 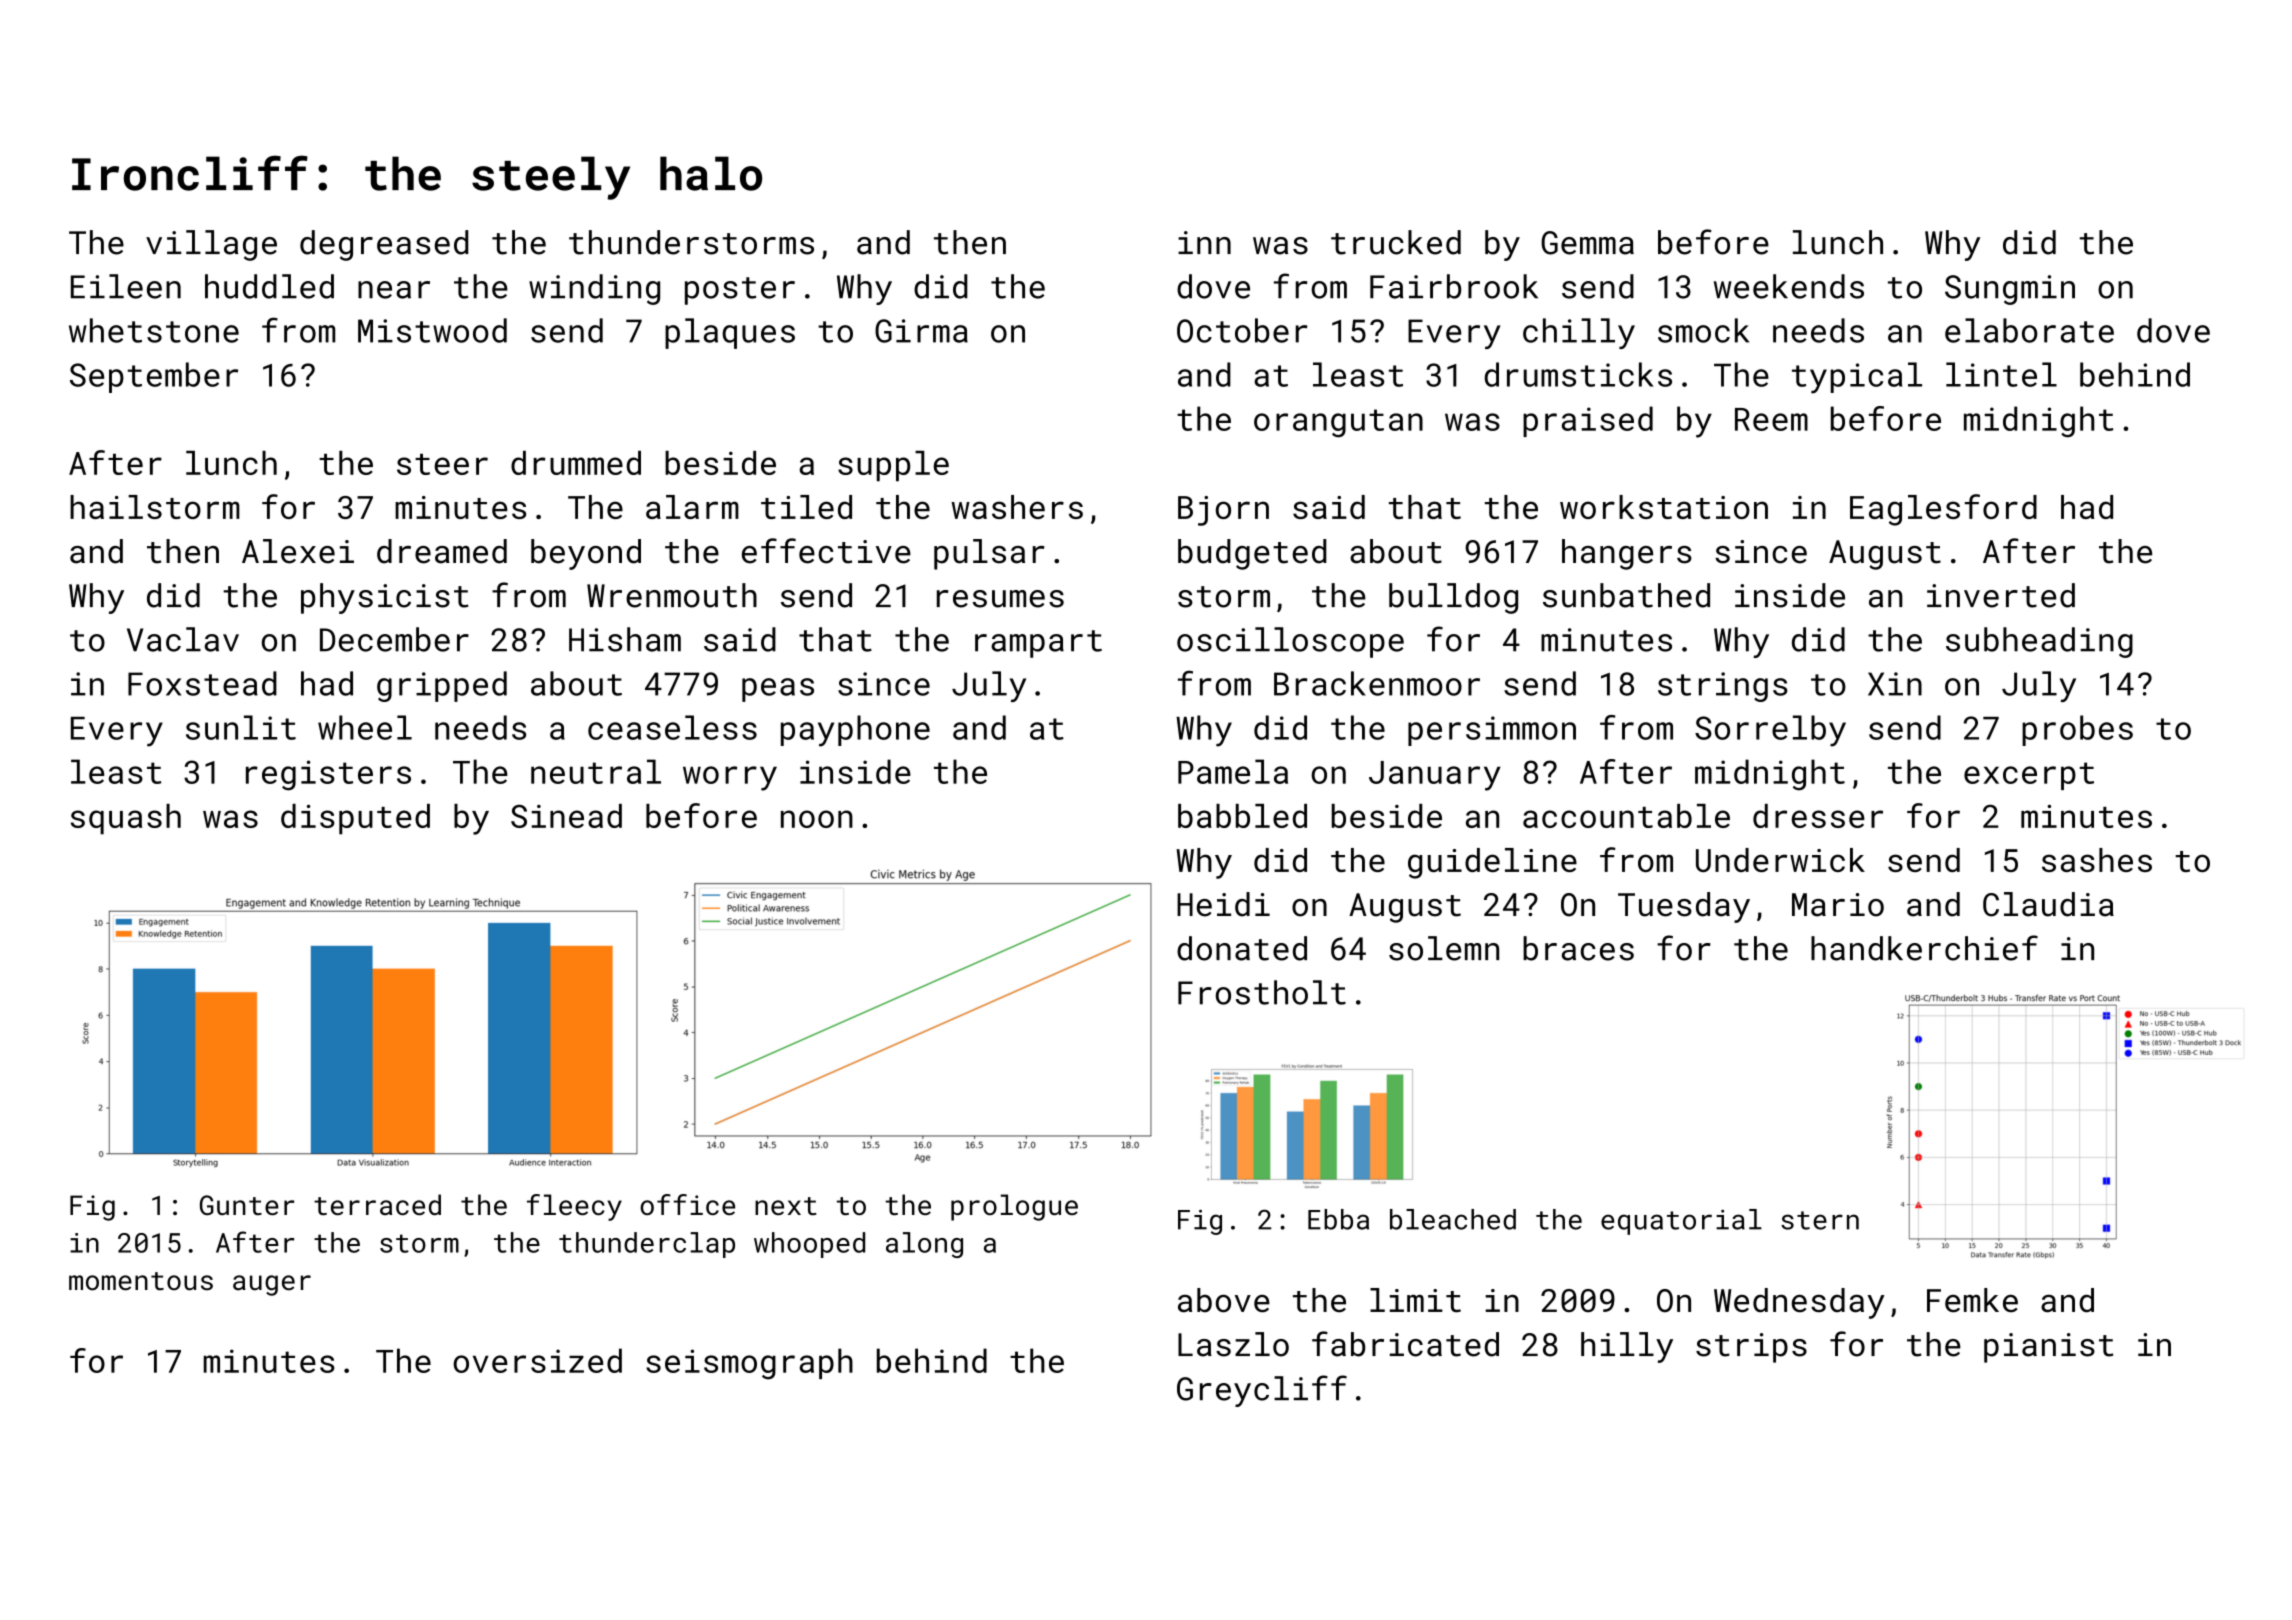 I want to click on sunlit, so click(x=241, y=727).
